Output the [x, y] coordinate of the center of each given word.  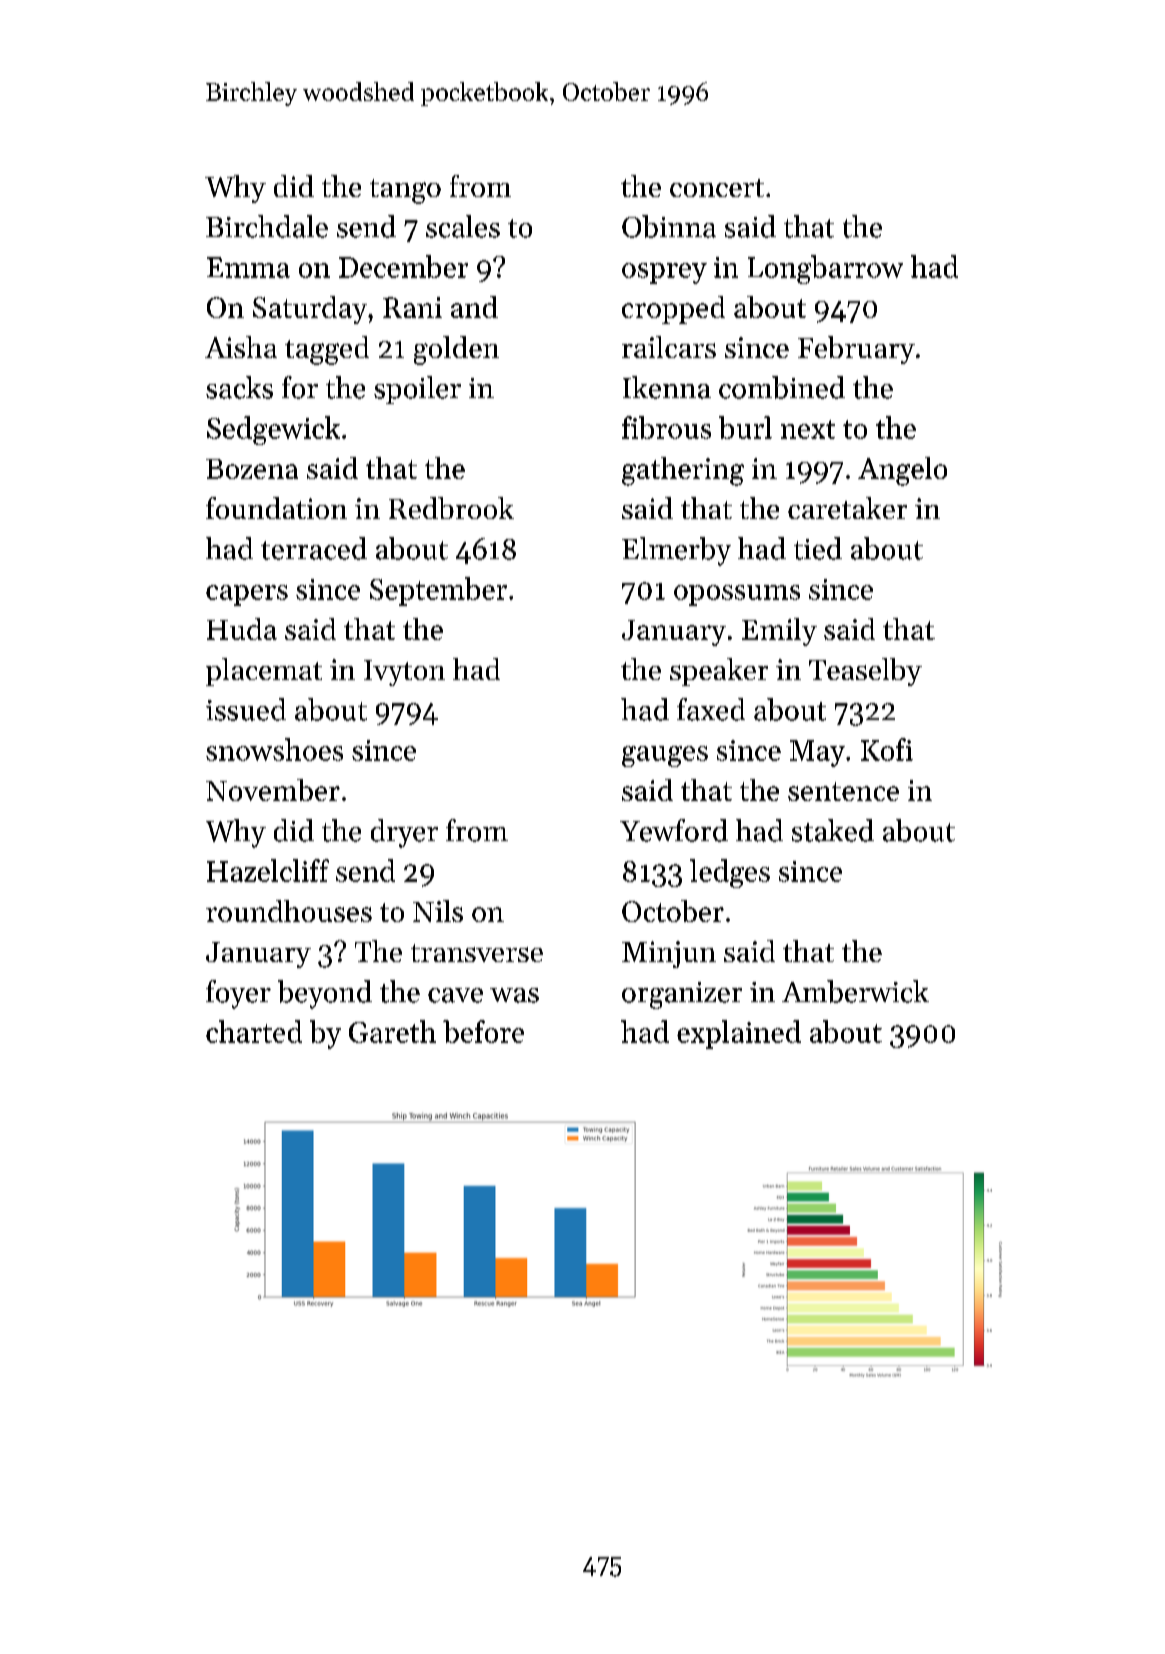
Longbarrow [825, 269]
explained [739, 1034]
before [483, 1031]
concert [717, 188]
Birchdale [267, 226]
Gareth [392, 1031]
